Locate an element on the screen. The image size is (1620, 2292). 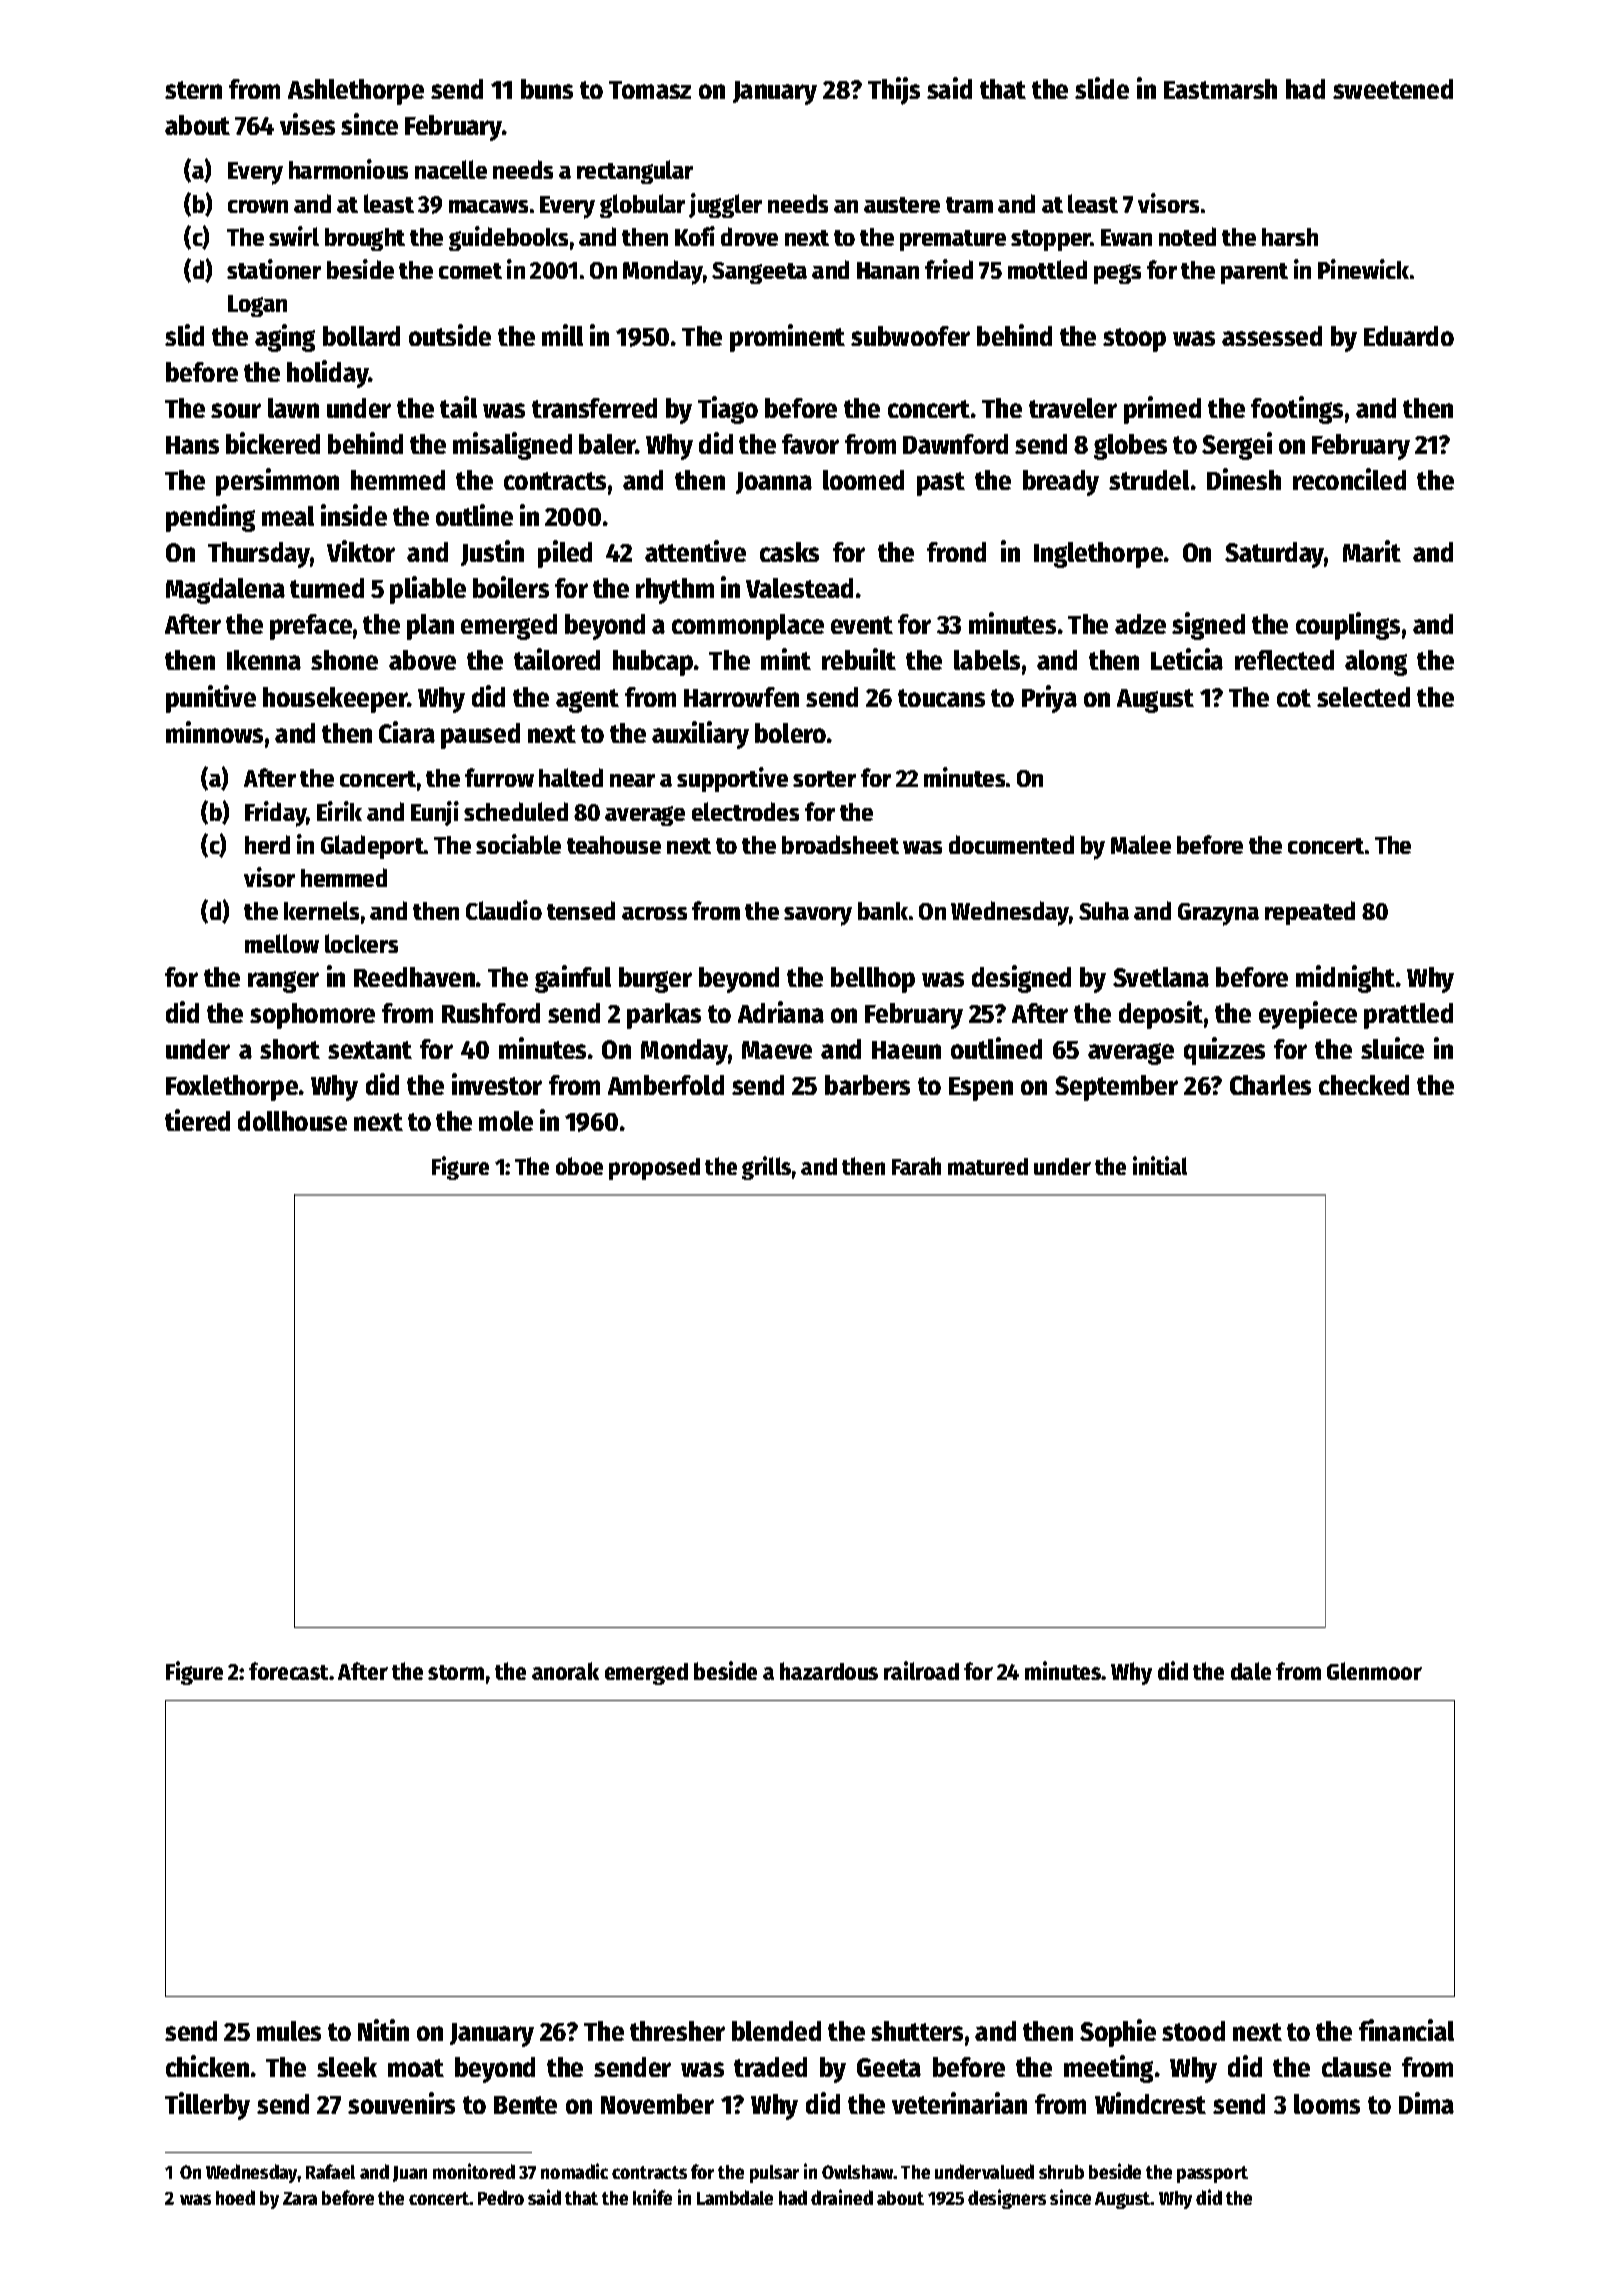
Thijs is located at coordinates (894, 91).
